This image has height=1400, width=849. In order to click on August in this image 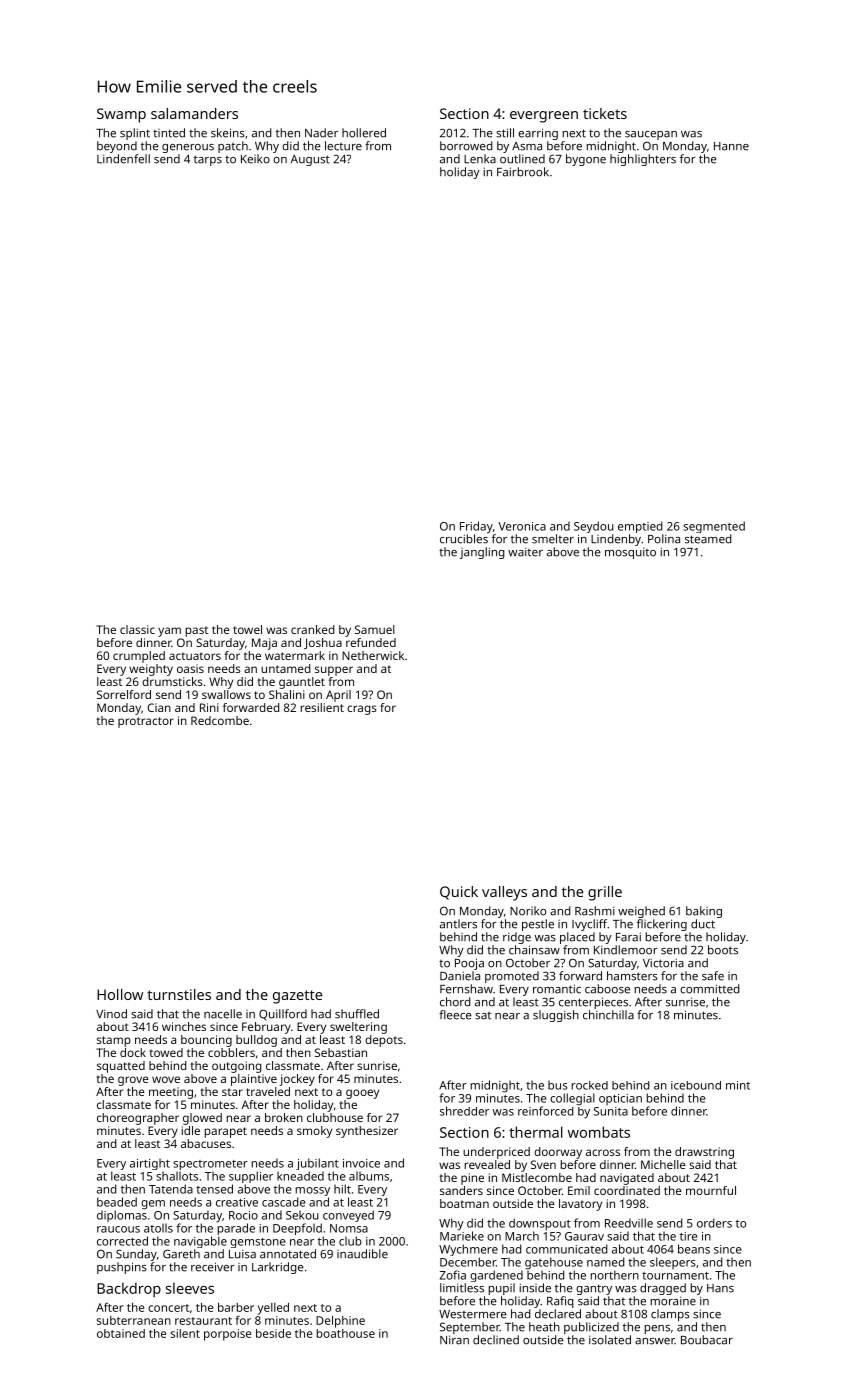, I will do `click(310, 160)`.
